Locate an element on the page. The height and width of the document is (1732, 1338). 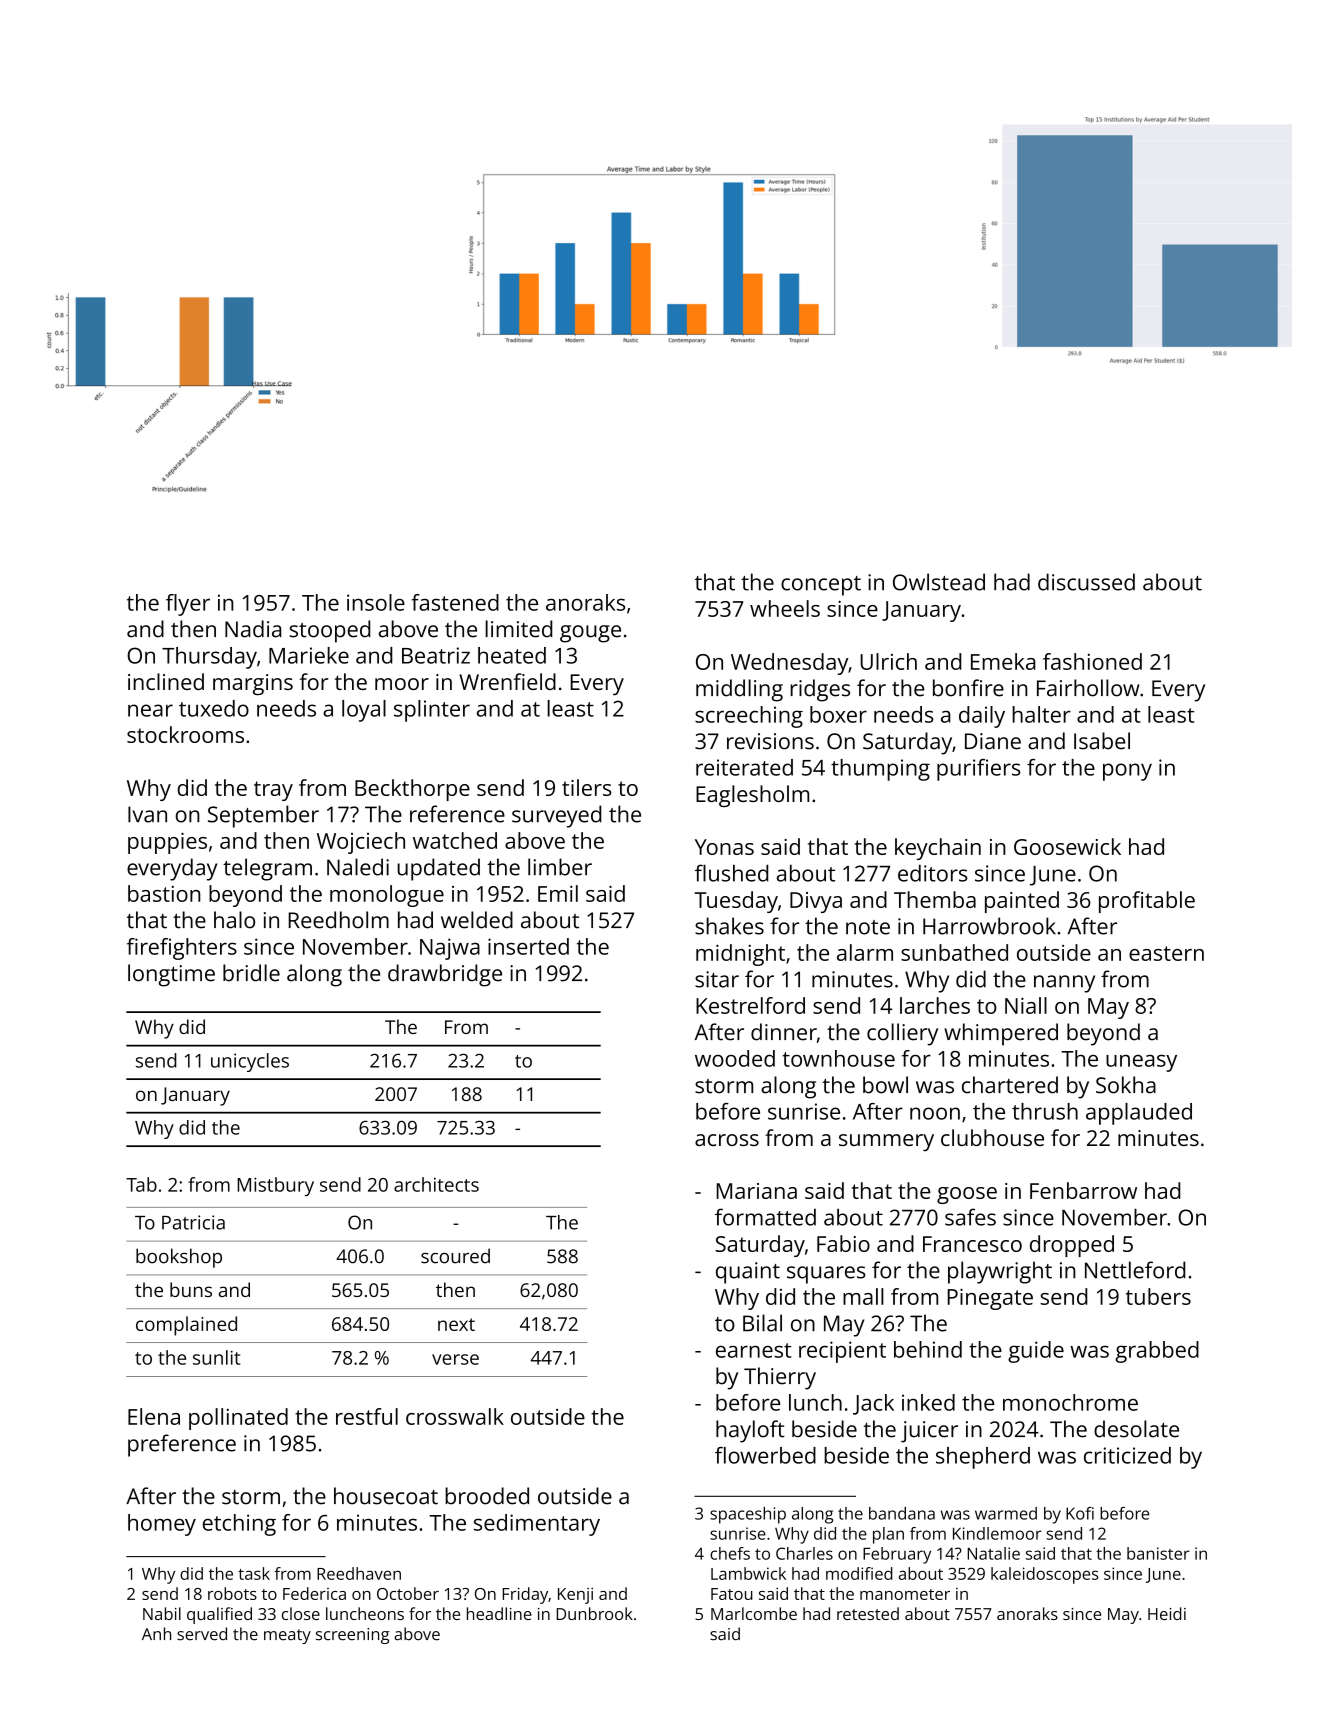
limber is located at coordinates (560, 867).
